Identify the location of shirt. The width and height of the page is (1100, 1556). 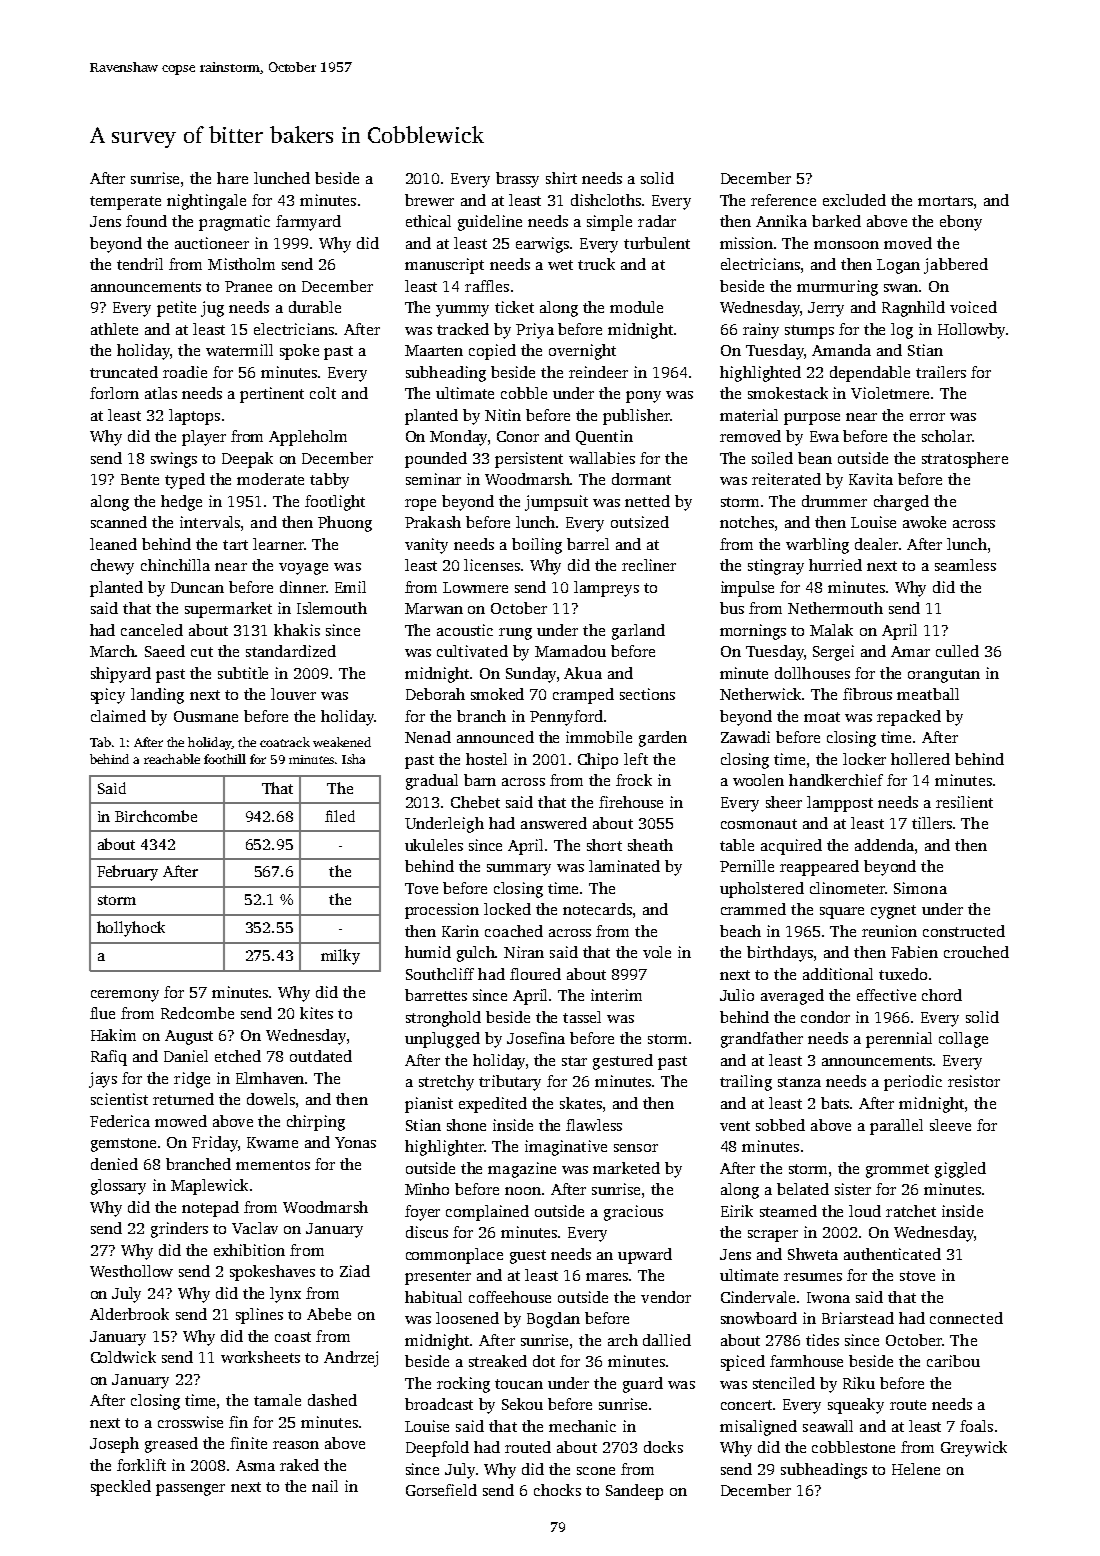
(561, 178).
